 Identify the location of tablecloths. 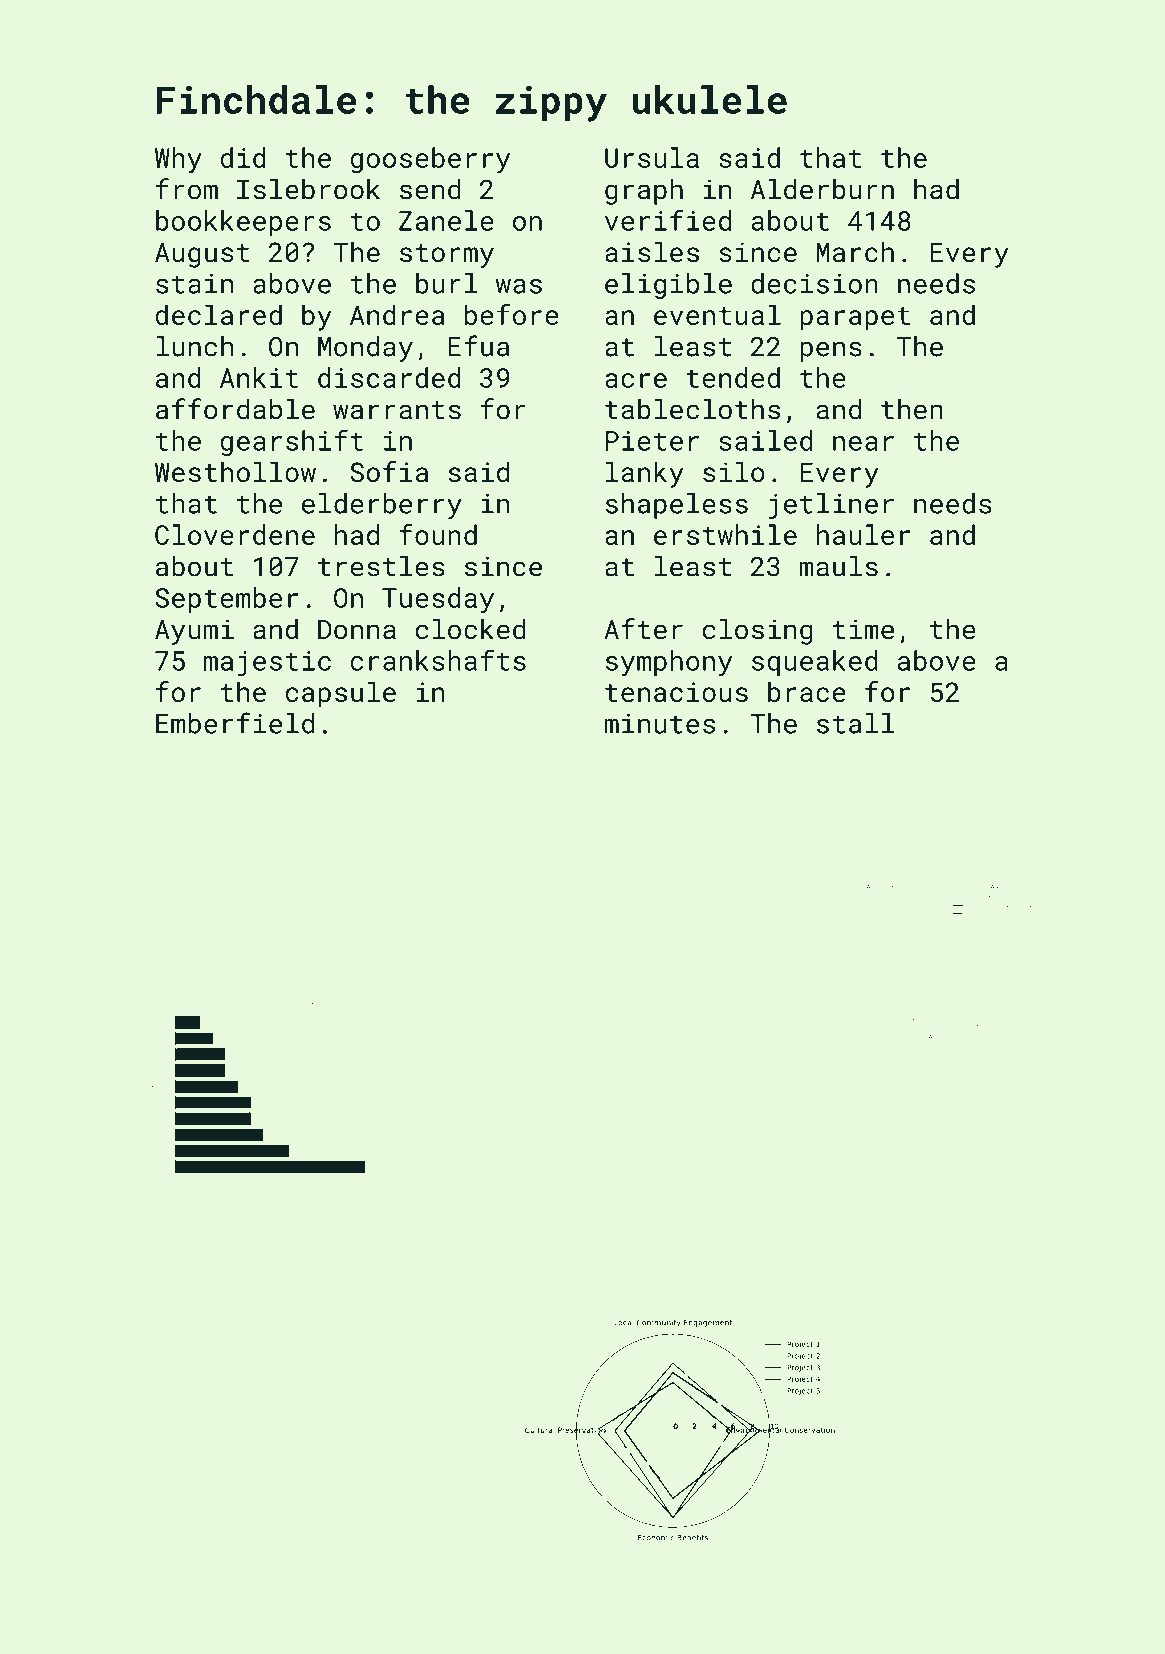
(692, 409).
